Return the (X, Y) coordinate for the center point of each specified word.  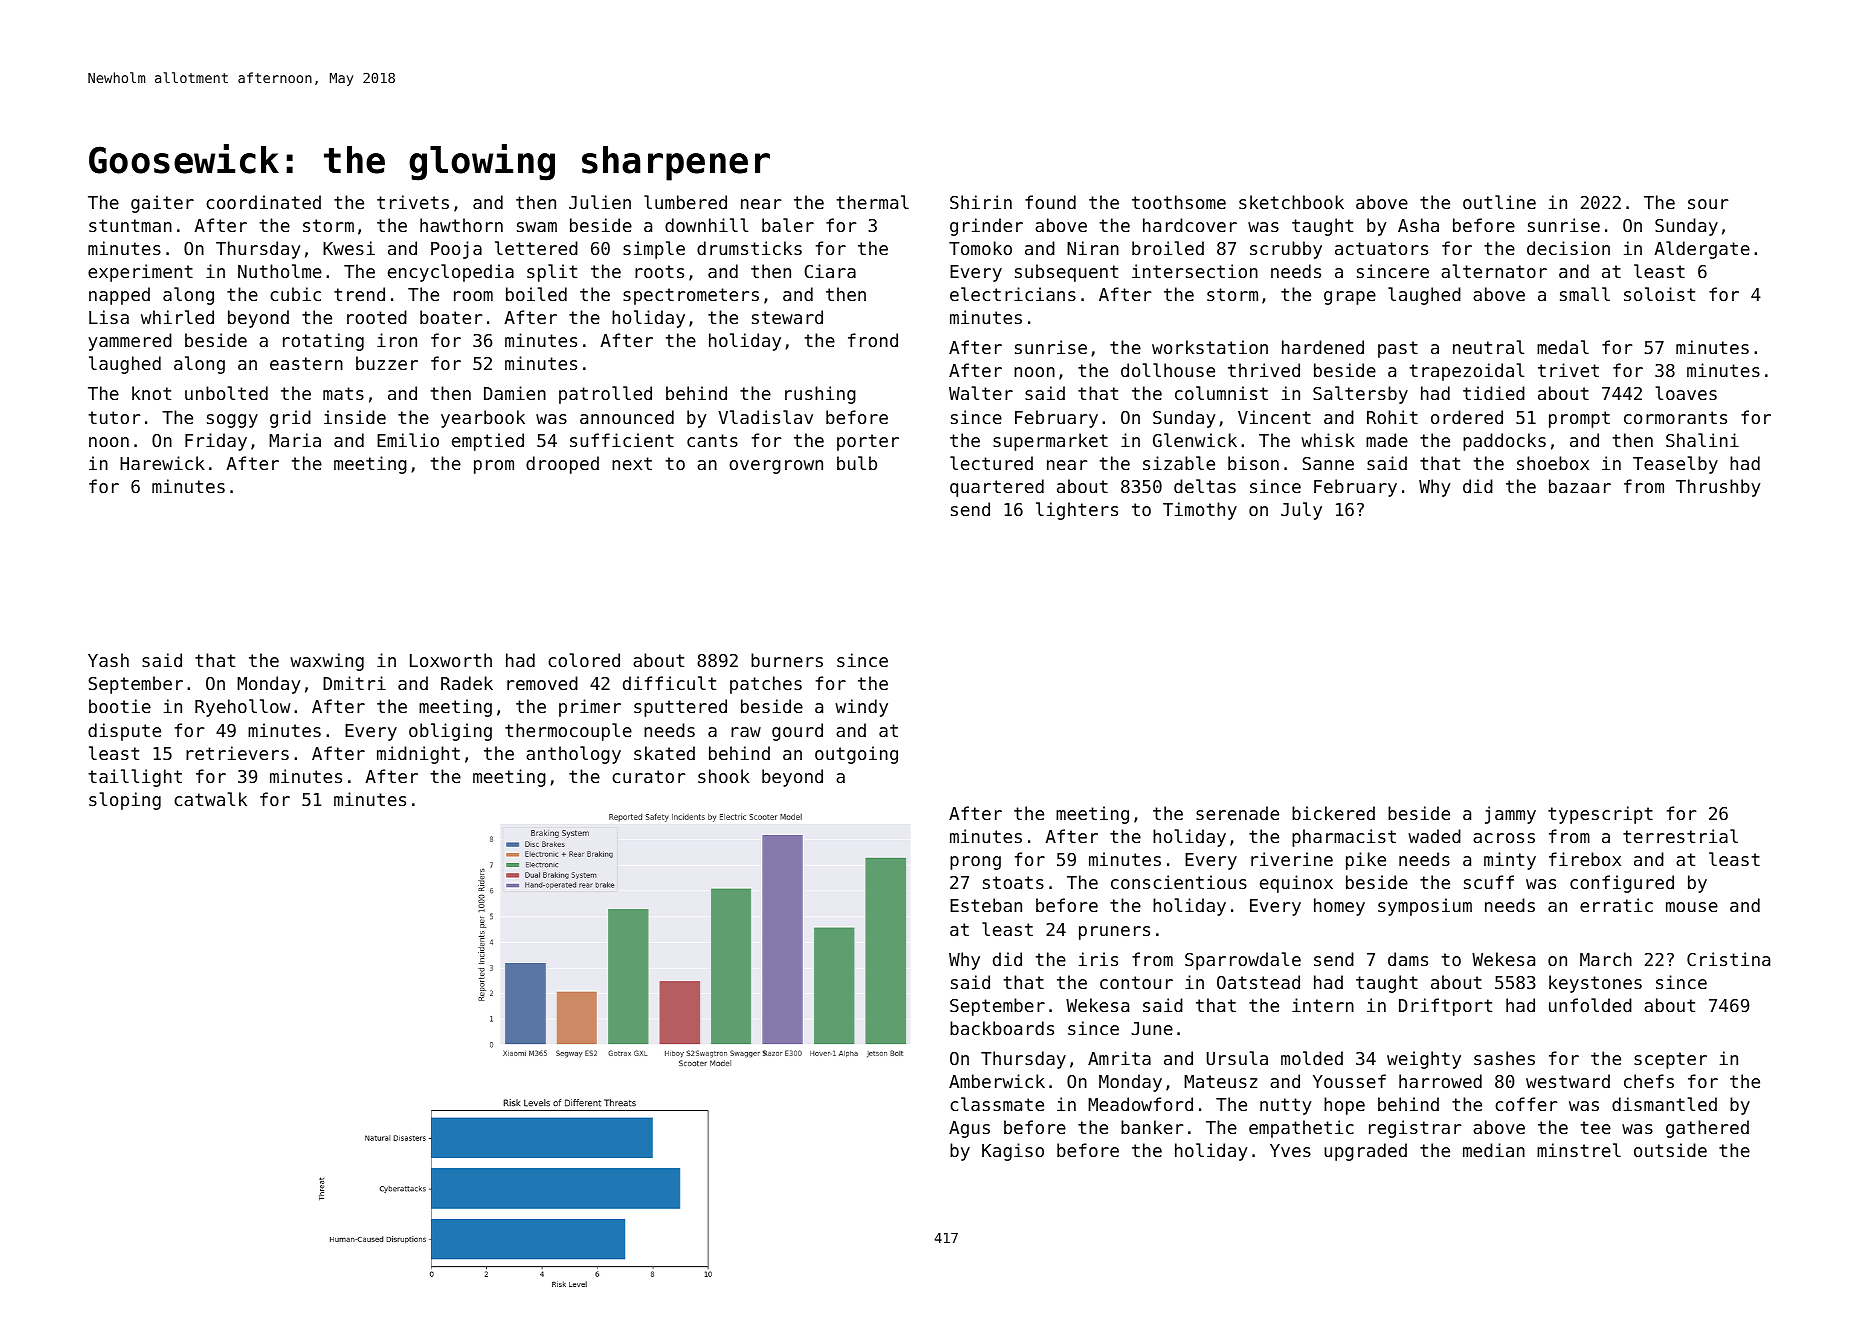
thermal (872, 202)
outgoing (856, 755)
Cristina (1728, 959)
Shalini (1702, 440)
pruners (1114, 933)
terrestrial (1680, 836)
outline (1499, 202)
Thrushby (1718, 488)
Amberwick (997, 1081)
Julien (600, 202)
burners (787, 660)
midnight (418, 755)
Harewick (162, 463)
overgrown (776, 467)
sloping (125, 801)
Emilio (408, 440)
